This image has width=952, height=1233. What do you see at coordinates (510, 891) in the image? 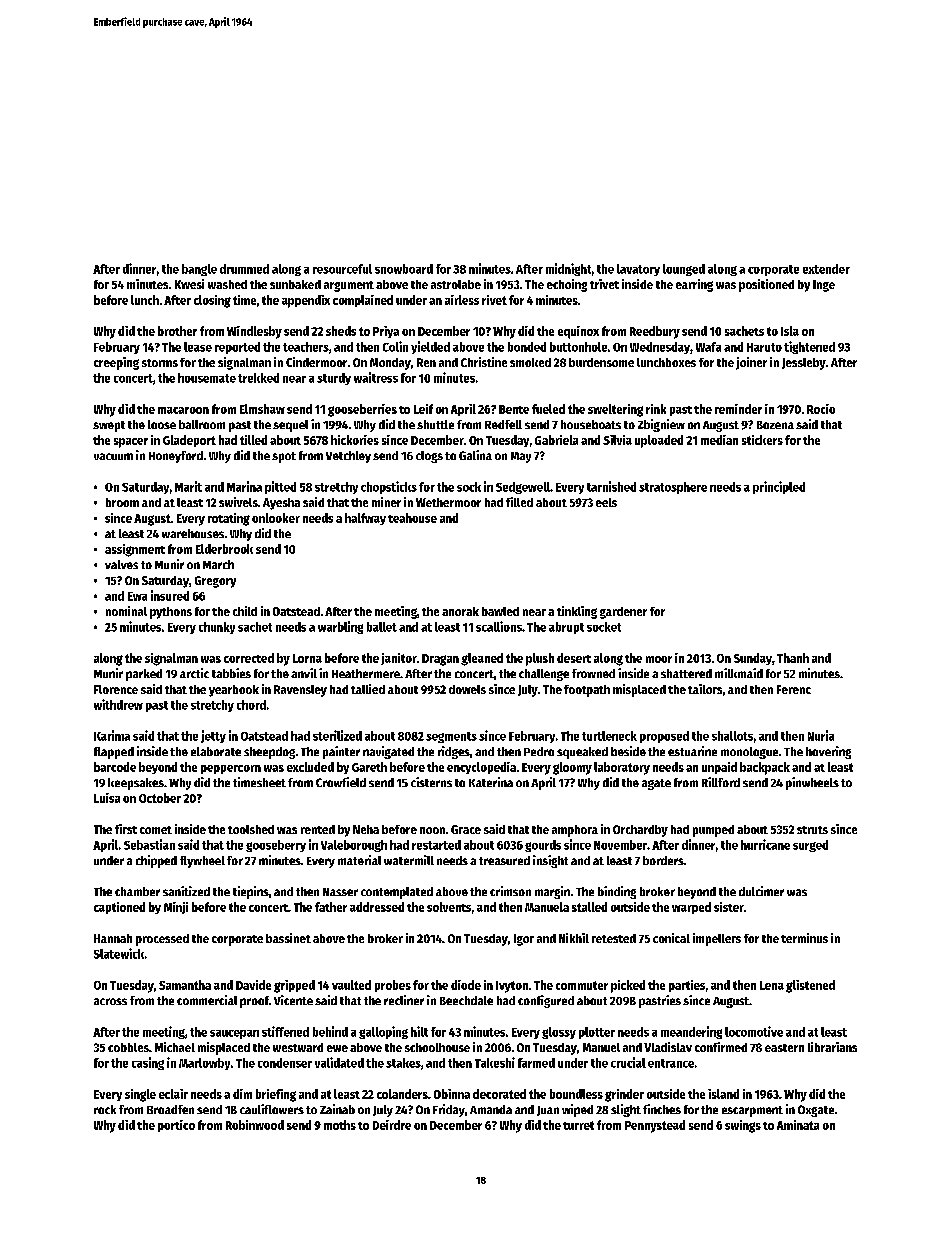
I see `crimson` at bounding box center [510, 891].
